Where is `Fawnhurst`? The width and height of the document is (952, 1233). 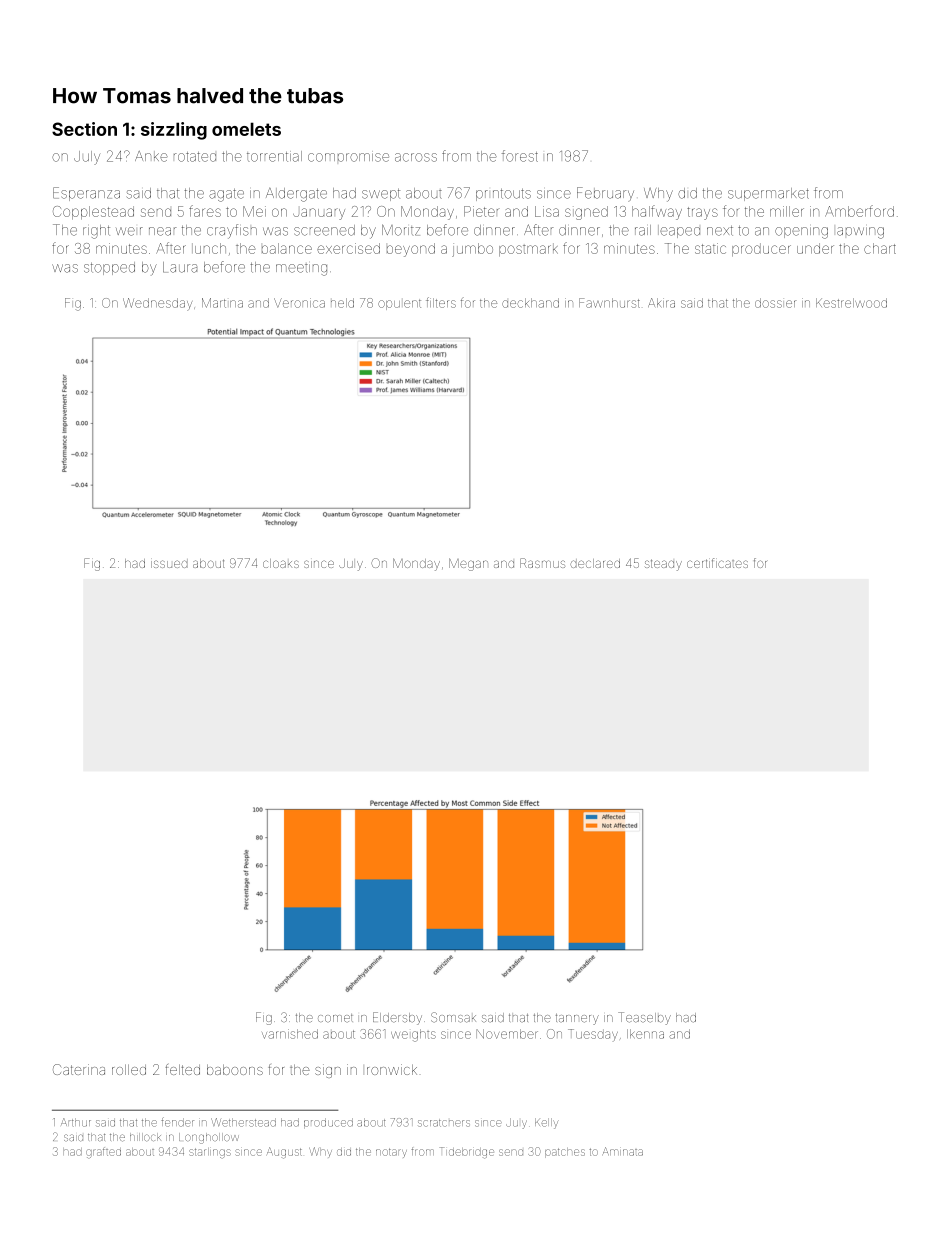
Fawnhurst is located at coordinates (609, 303).
